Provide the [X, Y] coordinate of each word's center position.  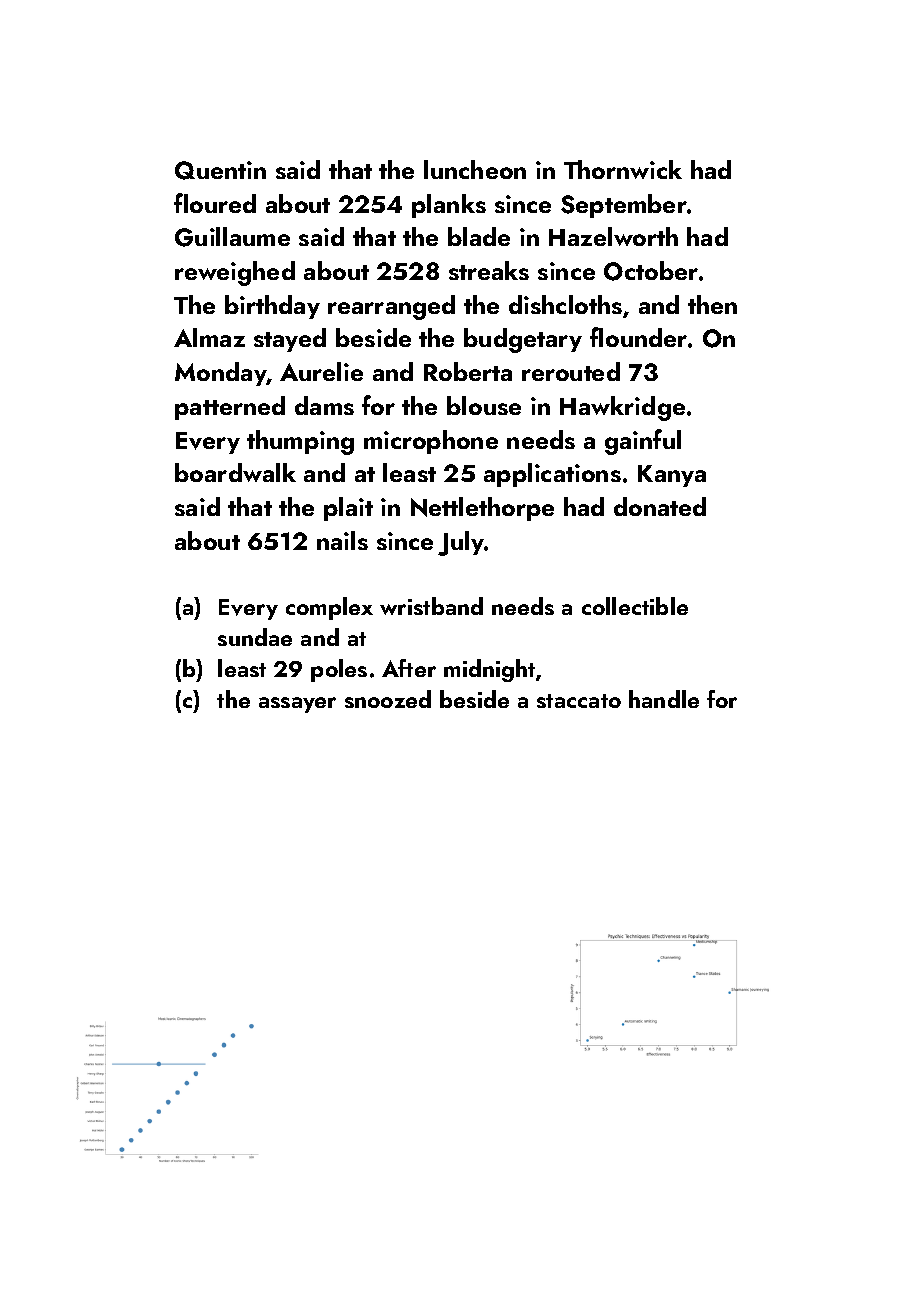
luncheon [475, 169]
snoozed [388, 699]
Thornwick [623, 169]
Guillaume [232, 237]
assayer [297, 705]
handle [664, 699]
